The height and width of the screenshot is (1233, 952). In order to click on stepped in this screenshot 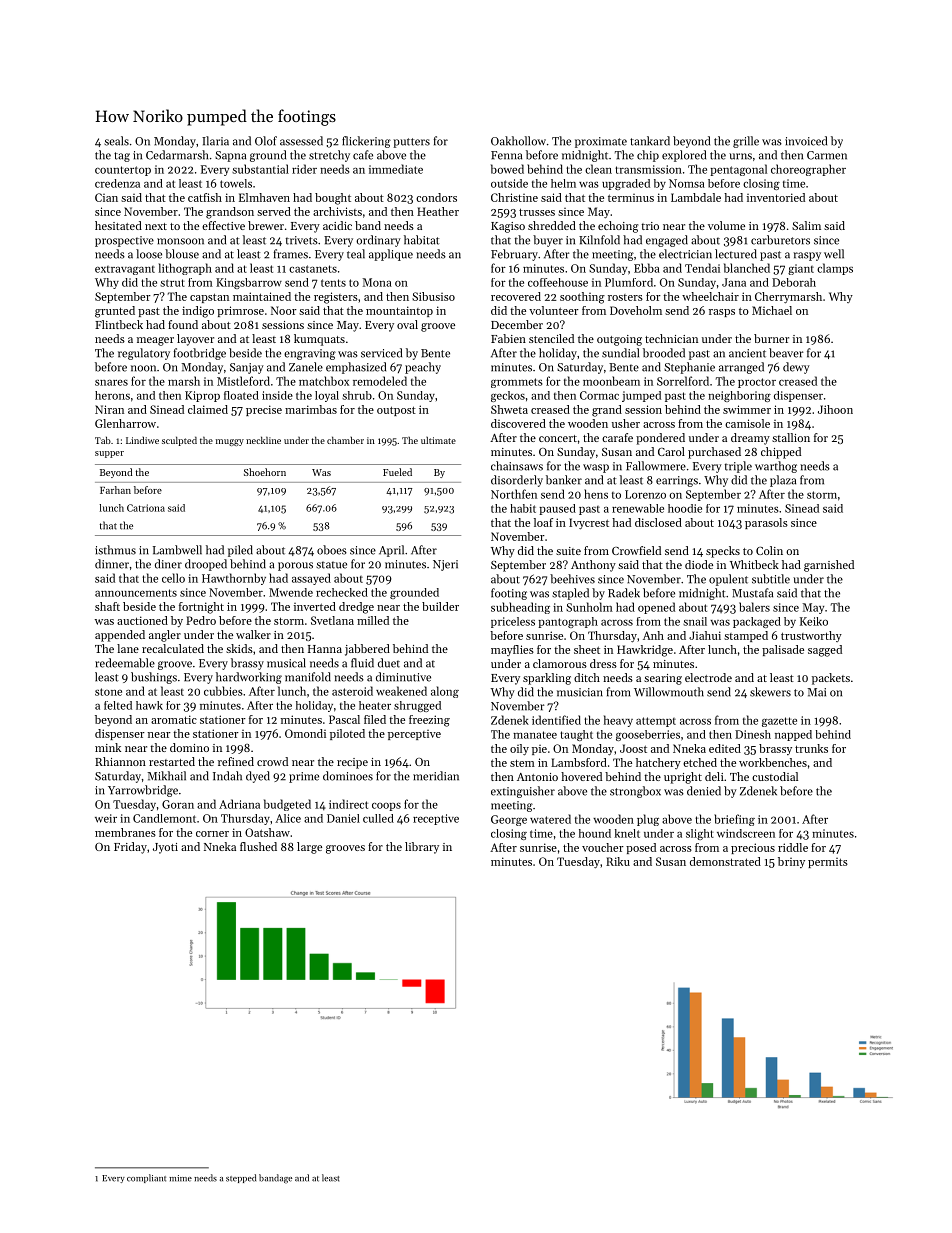, I will do `click(241, 1178)`.
